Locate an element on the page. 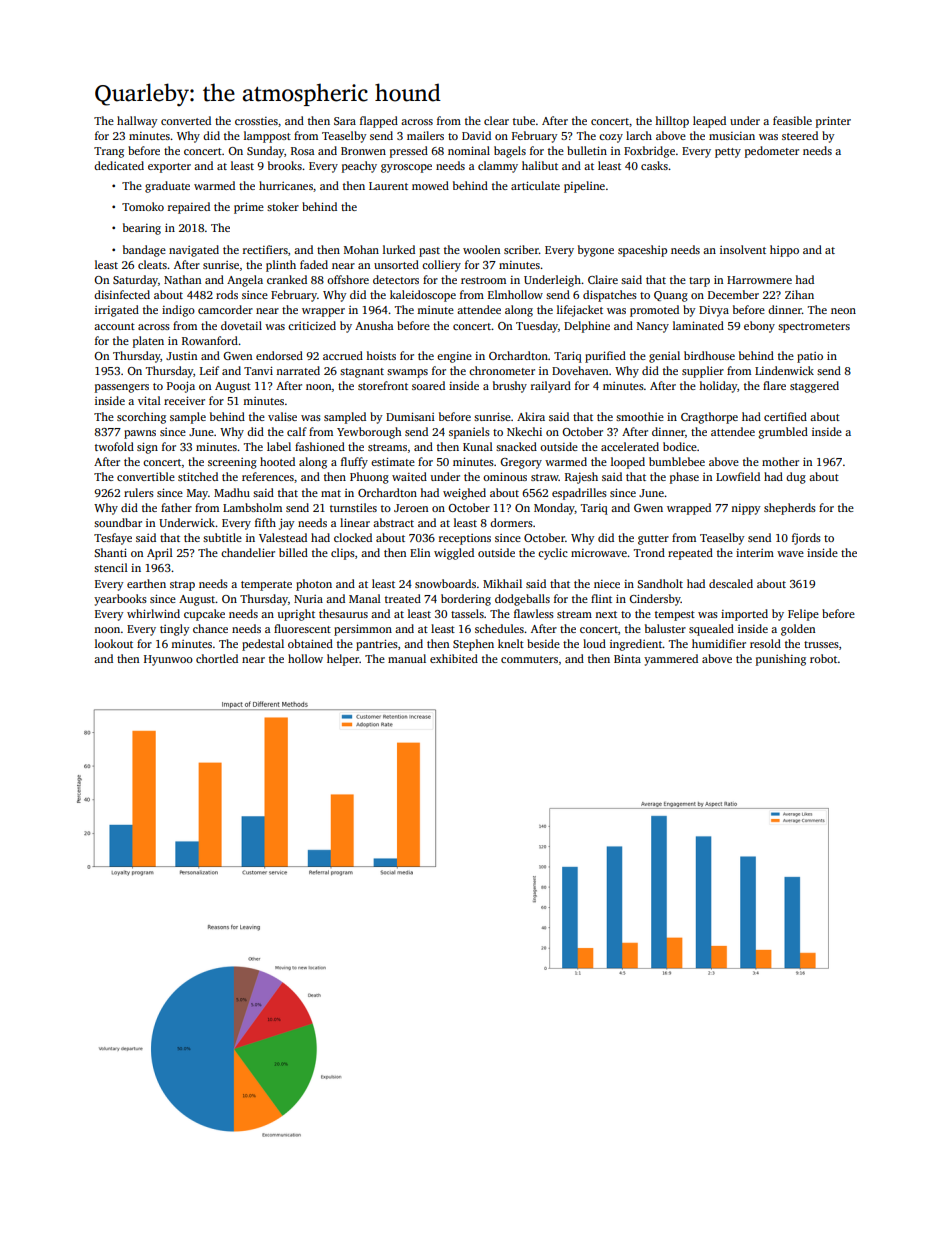 The height and width of the image is (1233, 952). account is located at coordinates (114, 326).
